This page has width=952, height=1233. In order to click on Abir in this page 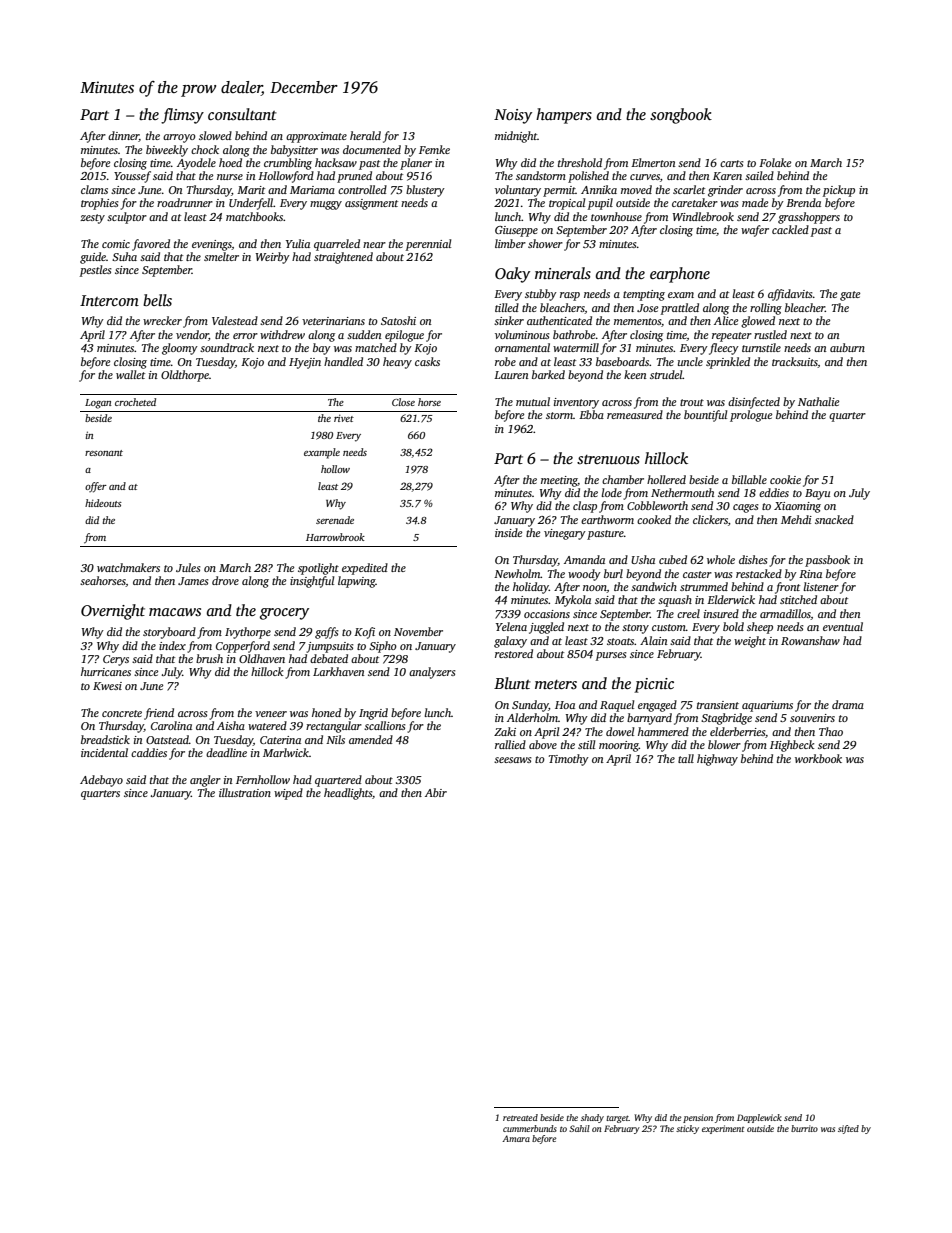, I will do `click(436, 792)`.
